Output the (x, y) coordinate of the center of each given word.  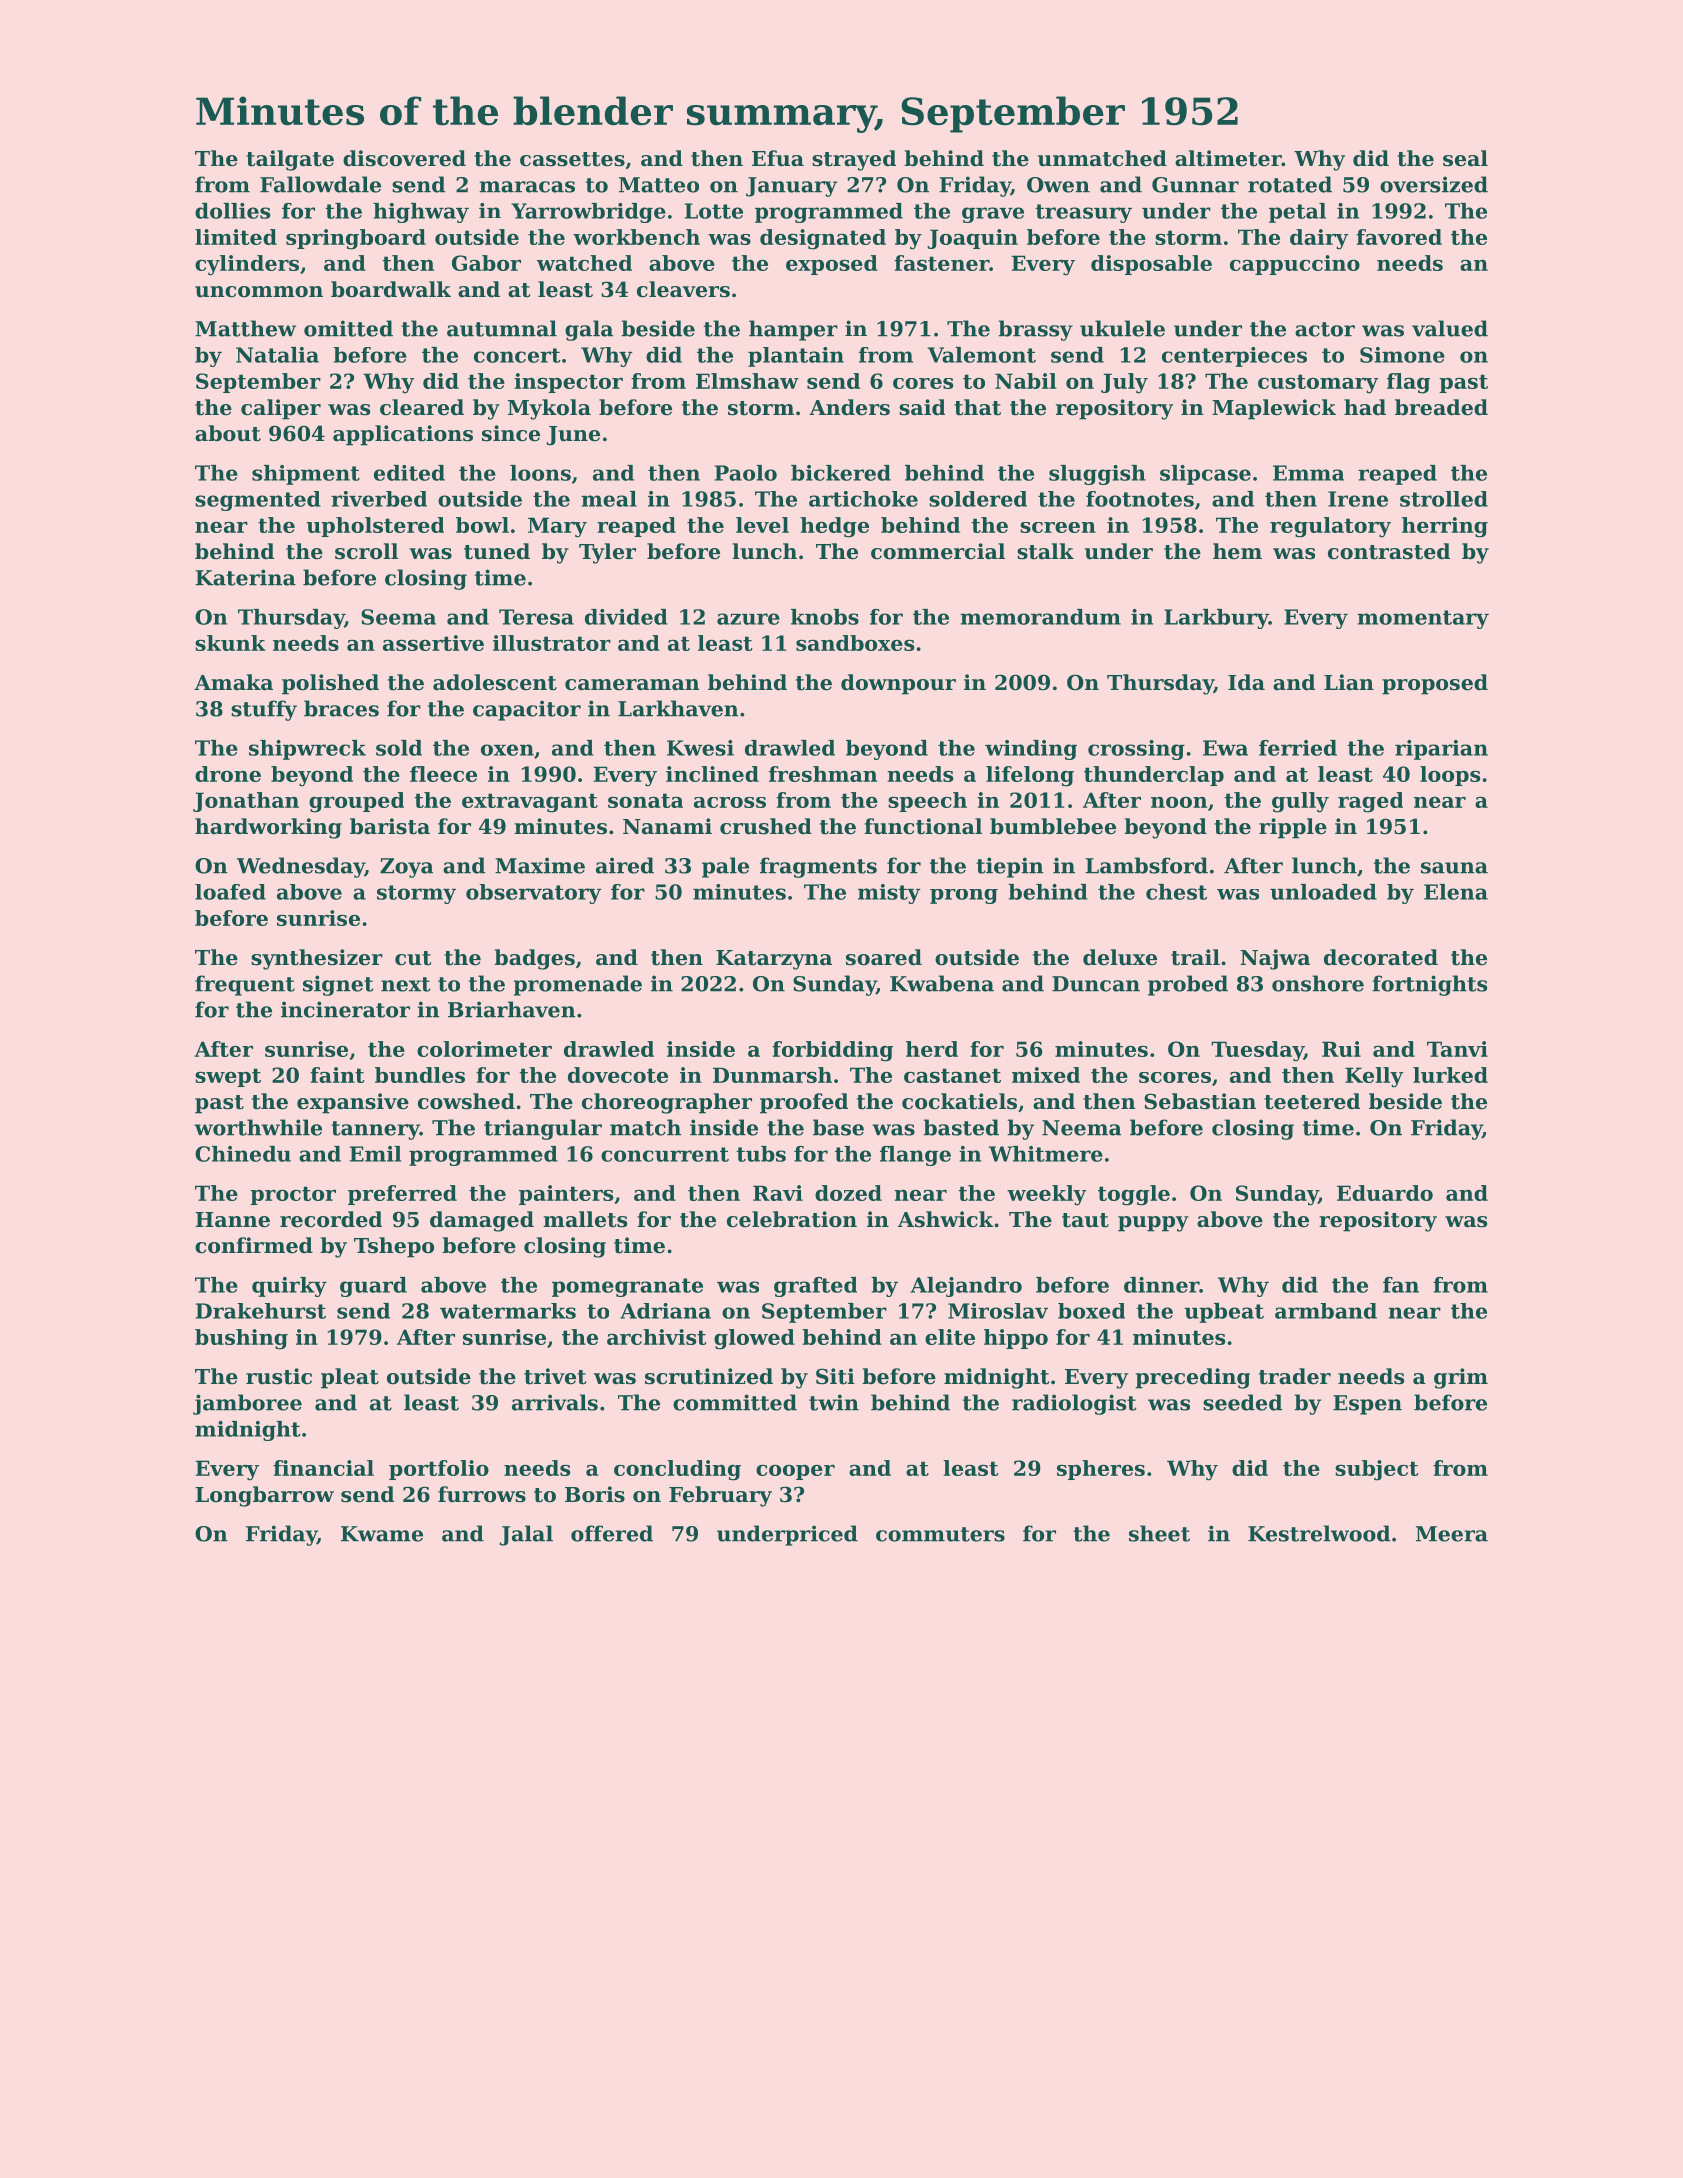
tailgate (290, 160)
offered (612, 1533)
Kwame (382, 1534)
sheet (1159, 1533)
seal (1465, 158)
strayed (854, 160)
